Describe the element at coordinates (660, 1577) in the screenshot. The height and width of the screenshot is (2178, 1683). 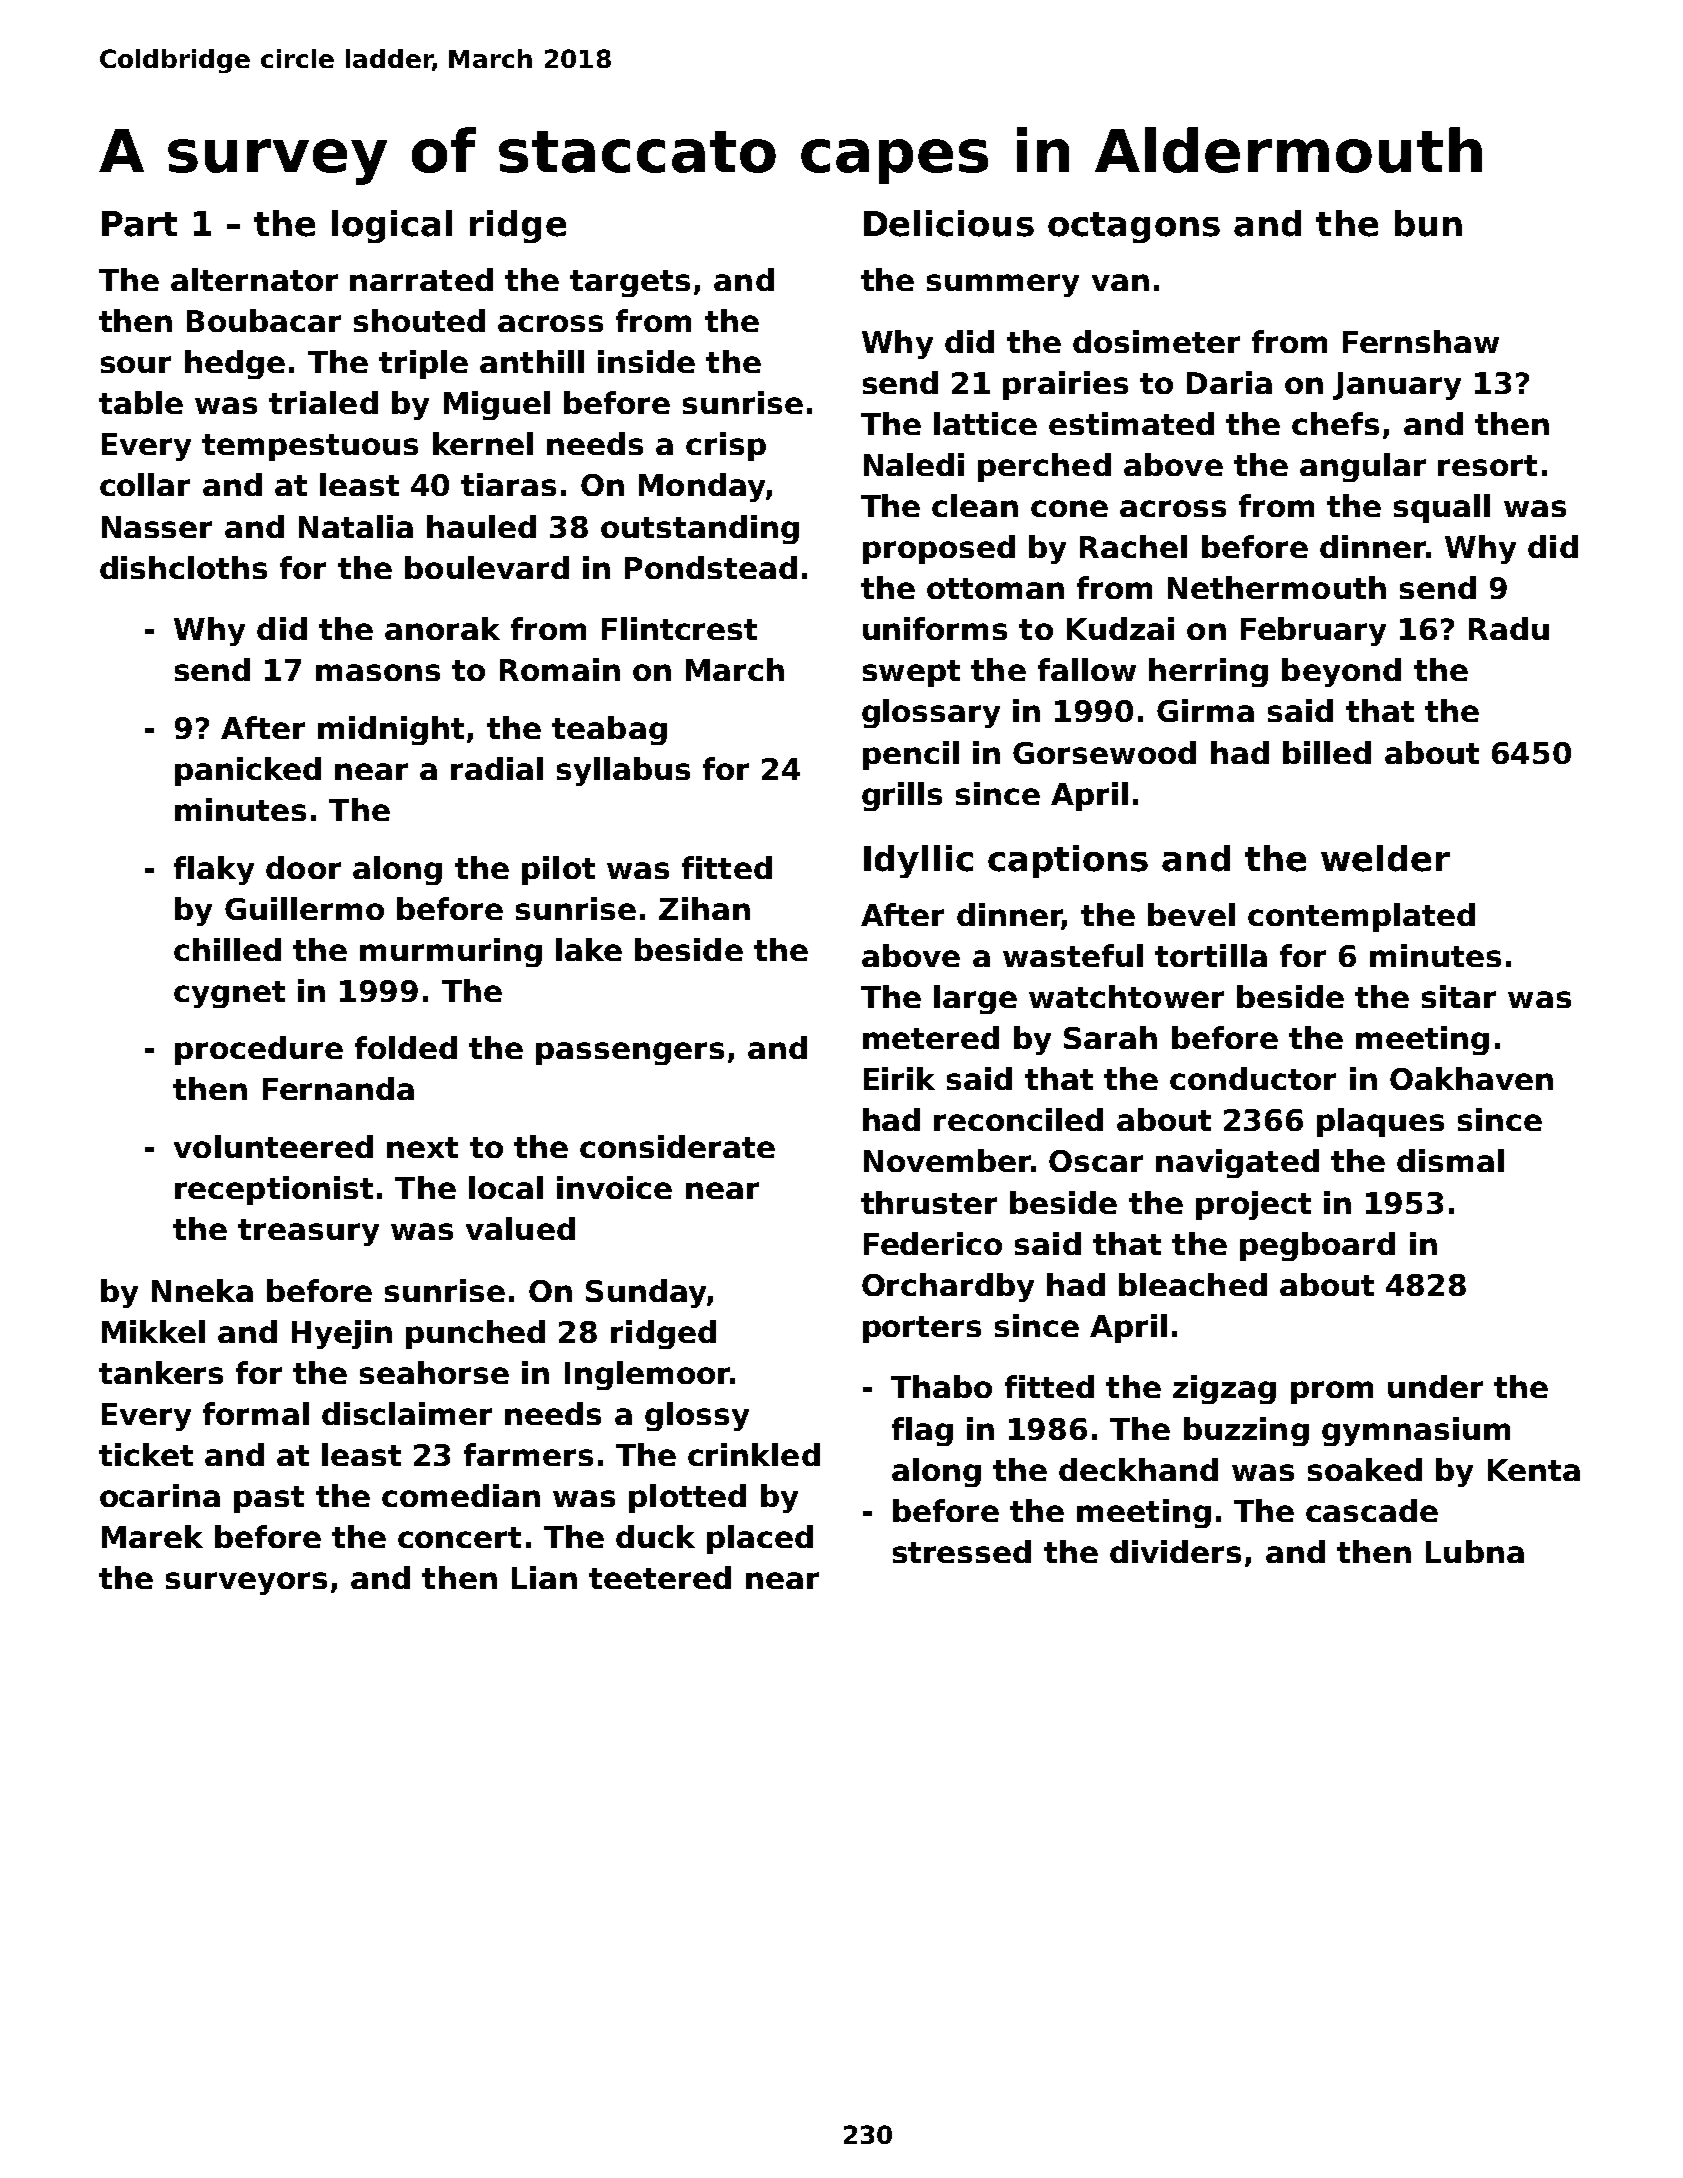
I see `teetered` at that location.
